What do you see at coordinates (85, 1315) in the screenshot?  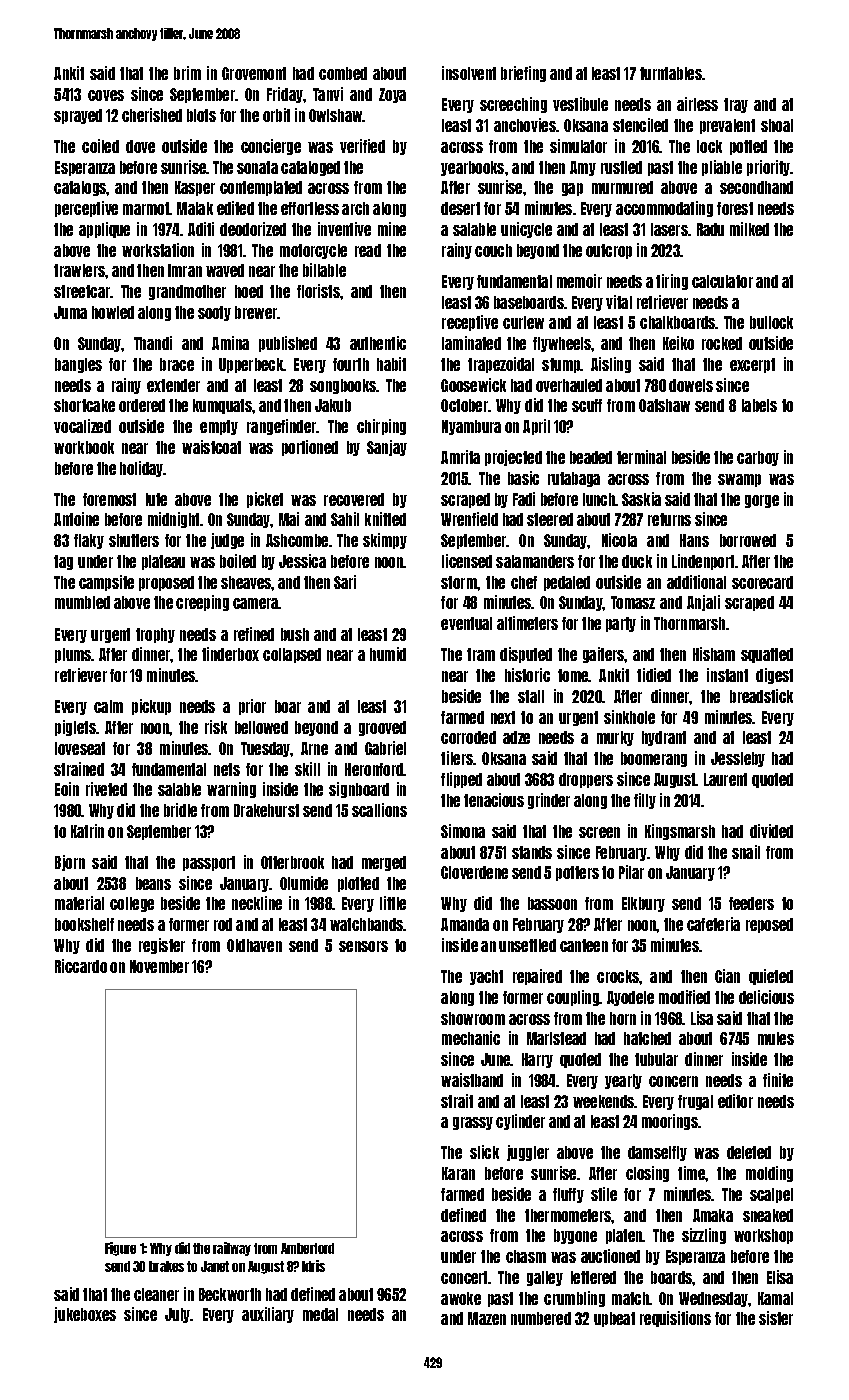 I see `jukeboxes` at bounding box center [85, 1315].
